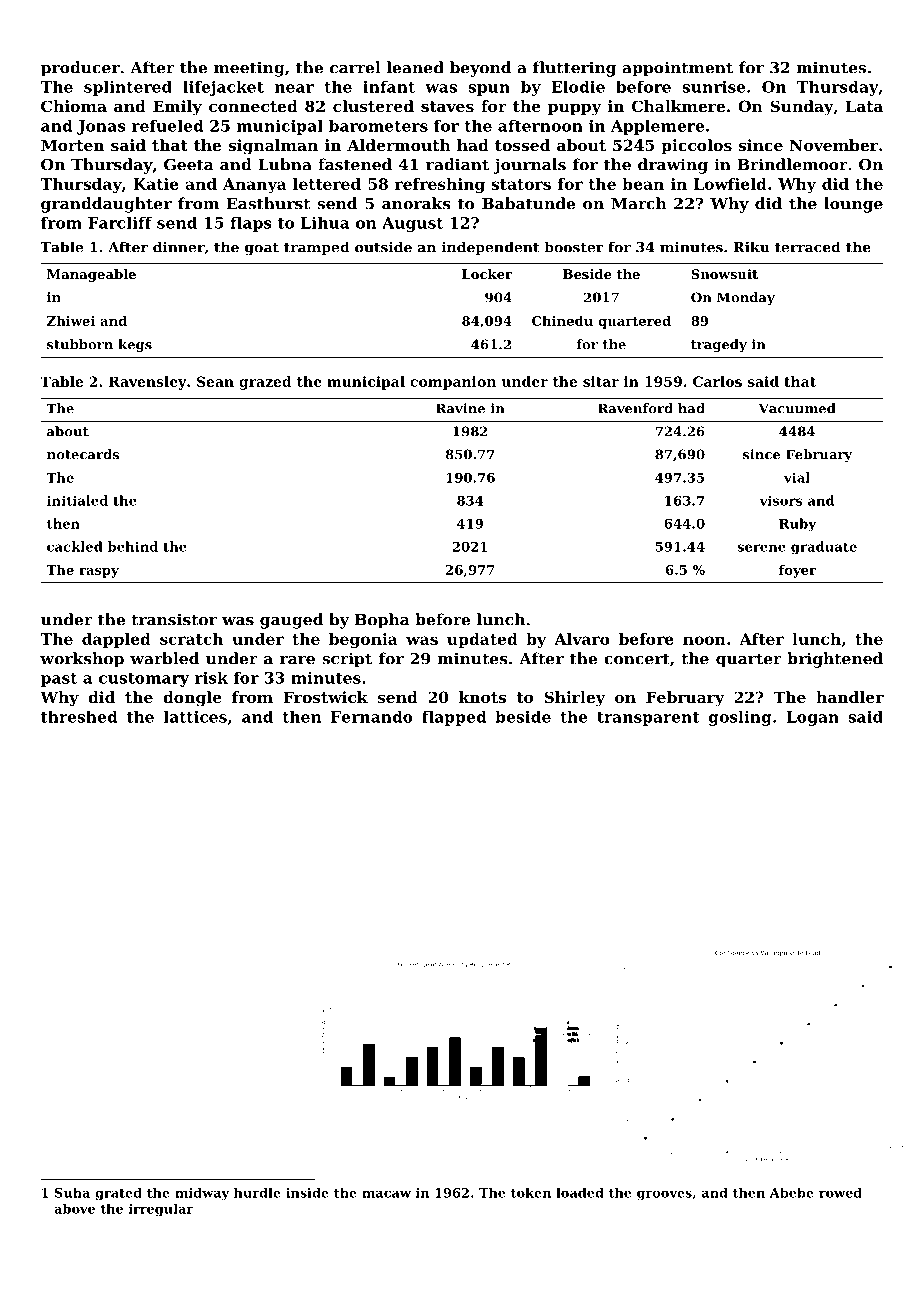  Describe the element at coordinates (178, 247) in the screenshot. I see `dinner` at that location.
